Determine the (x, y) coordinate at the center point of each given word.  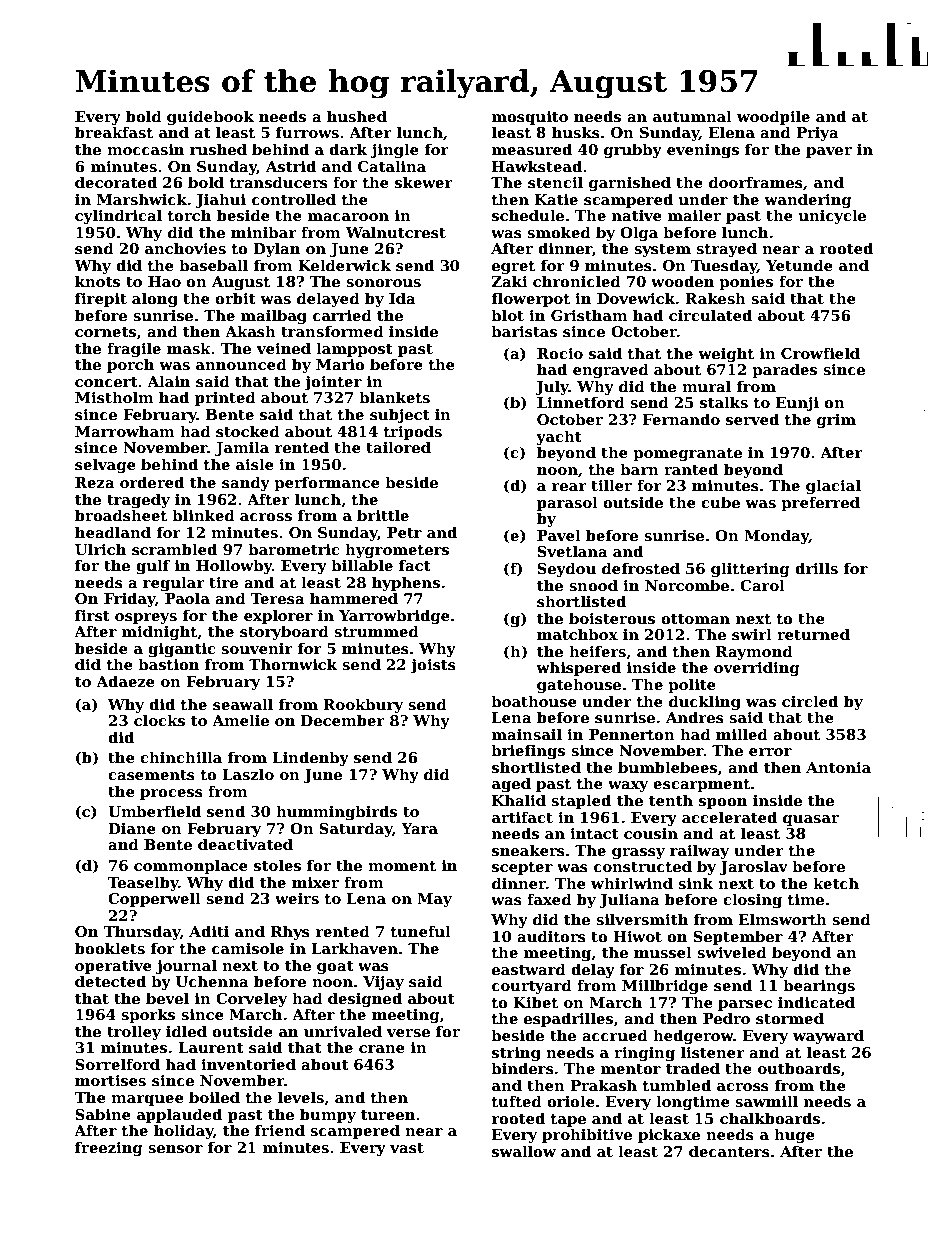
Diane (132, 828)
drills (816, 568)
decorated (116, 182)
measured (532, 149)
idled (186, 1031)
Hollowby (234, 566)
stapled (581, 801)
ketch (836, 883)
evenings (703, 151)
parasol (567, 503)
